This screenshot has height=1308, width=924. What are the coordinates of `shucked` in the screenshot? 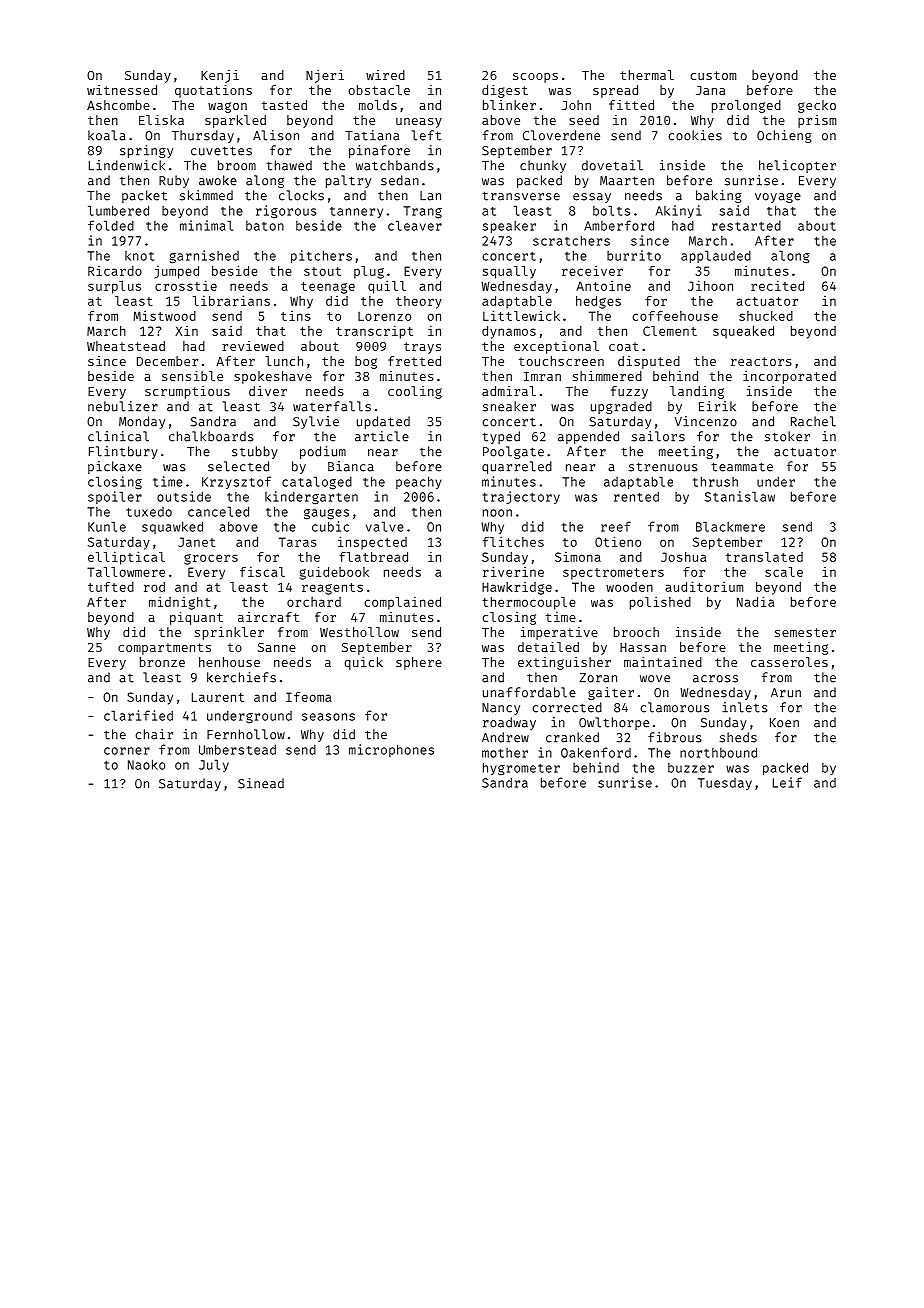 It's located at (766, 316).
